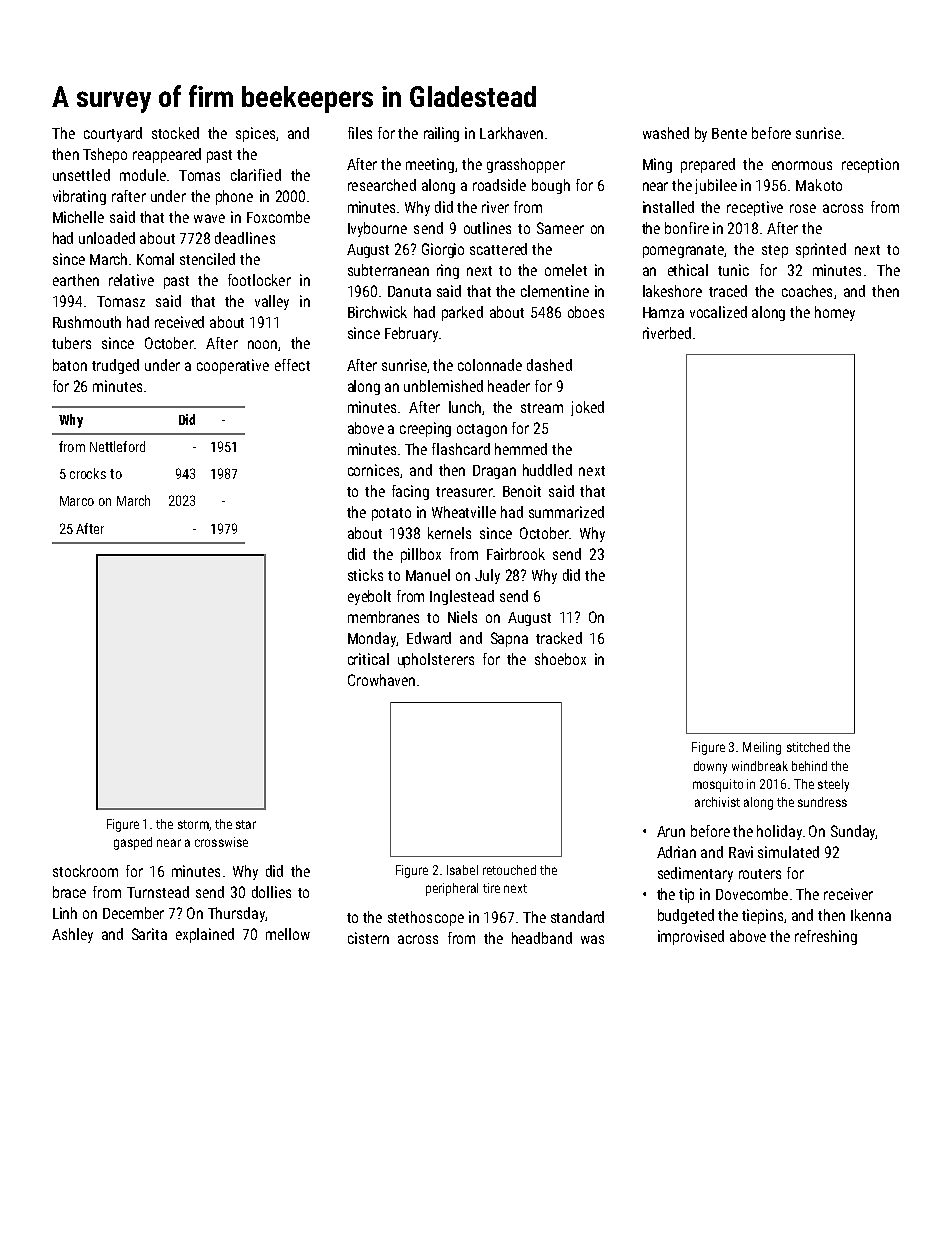  What do you see at coordinates (205, 935) in the page?
I see `explained` at bounding box center [205, 935].
